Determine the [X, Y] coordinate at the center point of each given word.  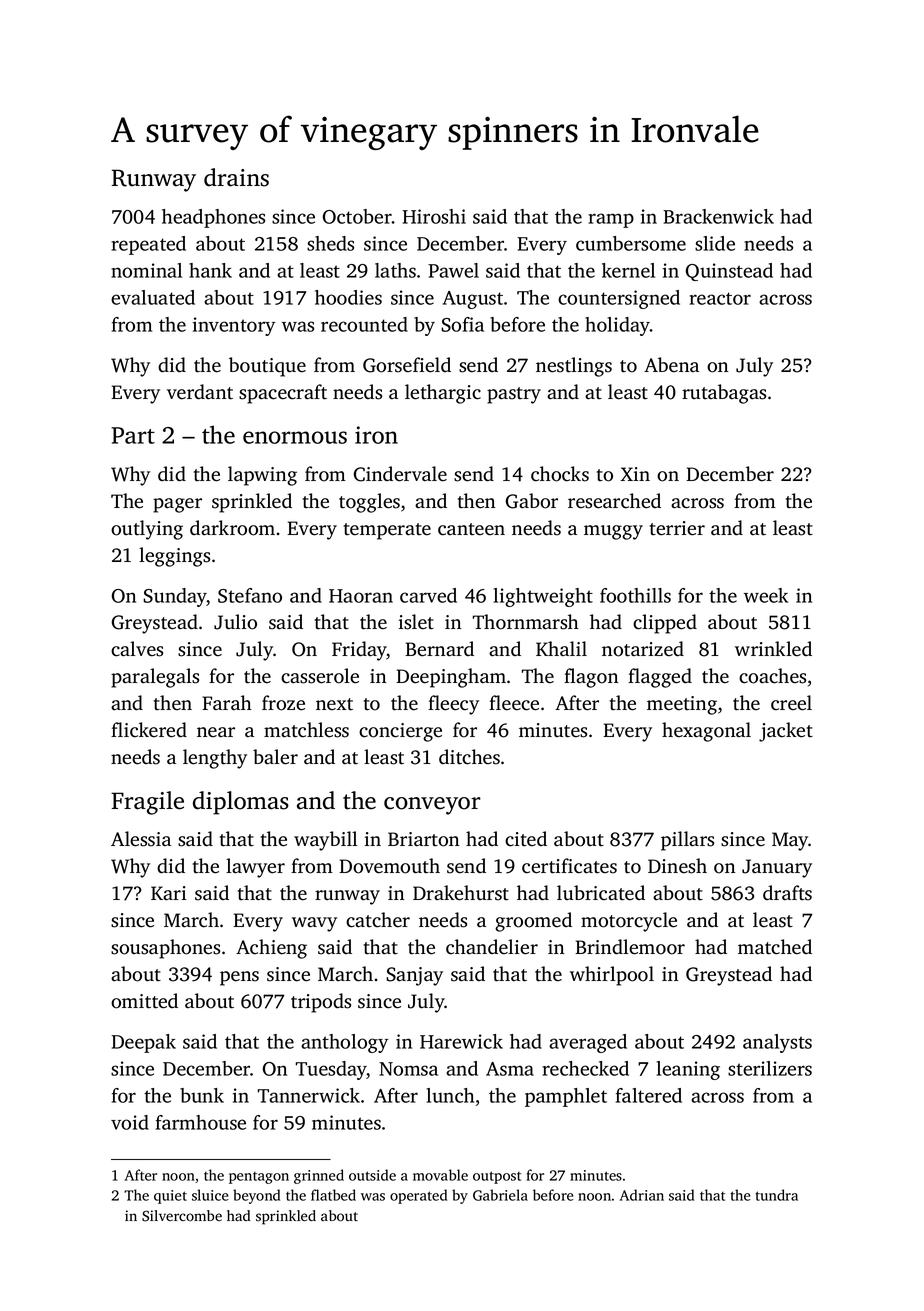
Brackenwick [718, 216]
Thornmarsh [526, 622]
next [334, 704]
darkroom [232, 528]
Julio [235, 622]
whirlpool [612, 976]
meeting [682, 705]
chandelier [492, 947]
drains [236, 177]
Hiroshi [434, 216]
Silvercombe [182, 1216]
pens [239, 978]
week [766, 595]
